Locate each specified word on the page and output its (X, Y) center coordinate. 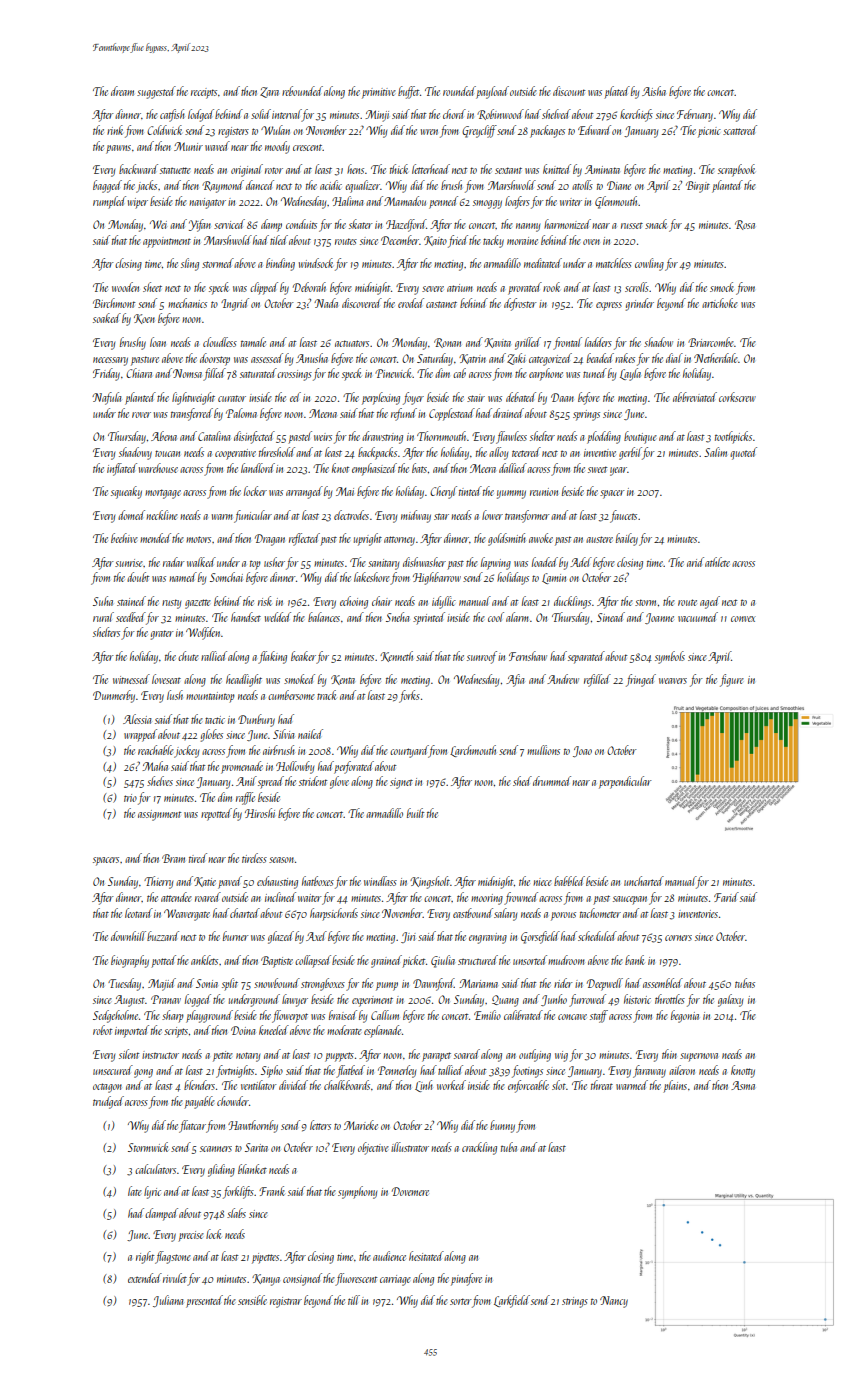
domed (131, 515)
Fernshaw (528, 656)
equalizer (362, 186)
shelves (160, 781)
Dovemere (410, 1191)
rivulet (175, 1278)
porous (563, 916)
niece (542, 882)
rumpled (109, 202)
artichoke (720, 303)
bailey (627, 539)
